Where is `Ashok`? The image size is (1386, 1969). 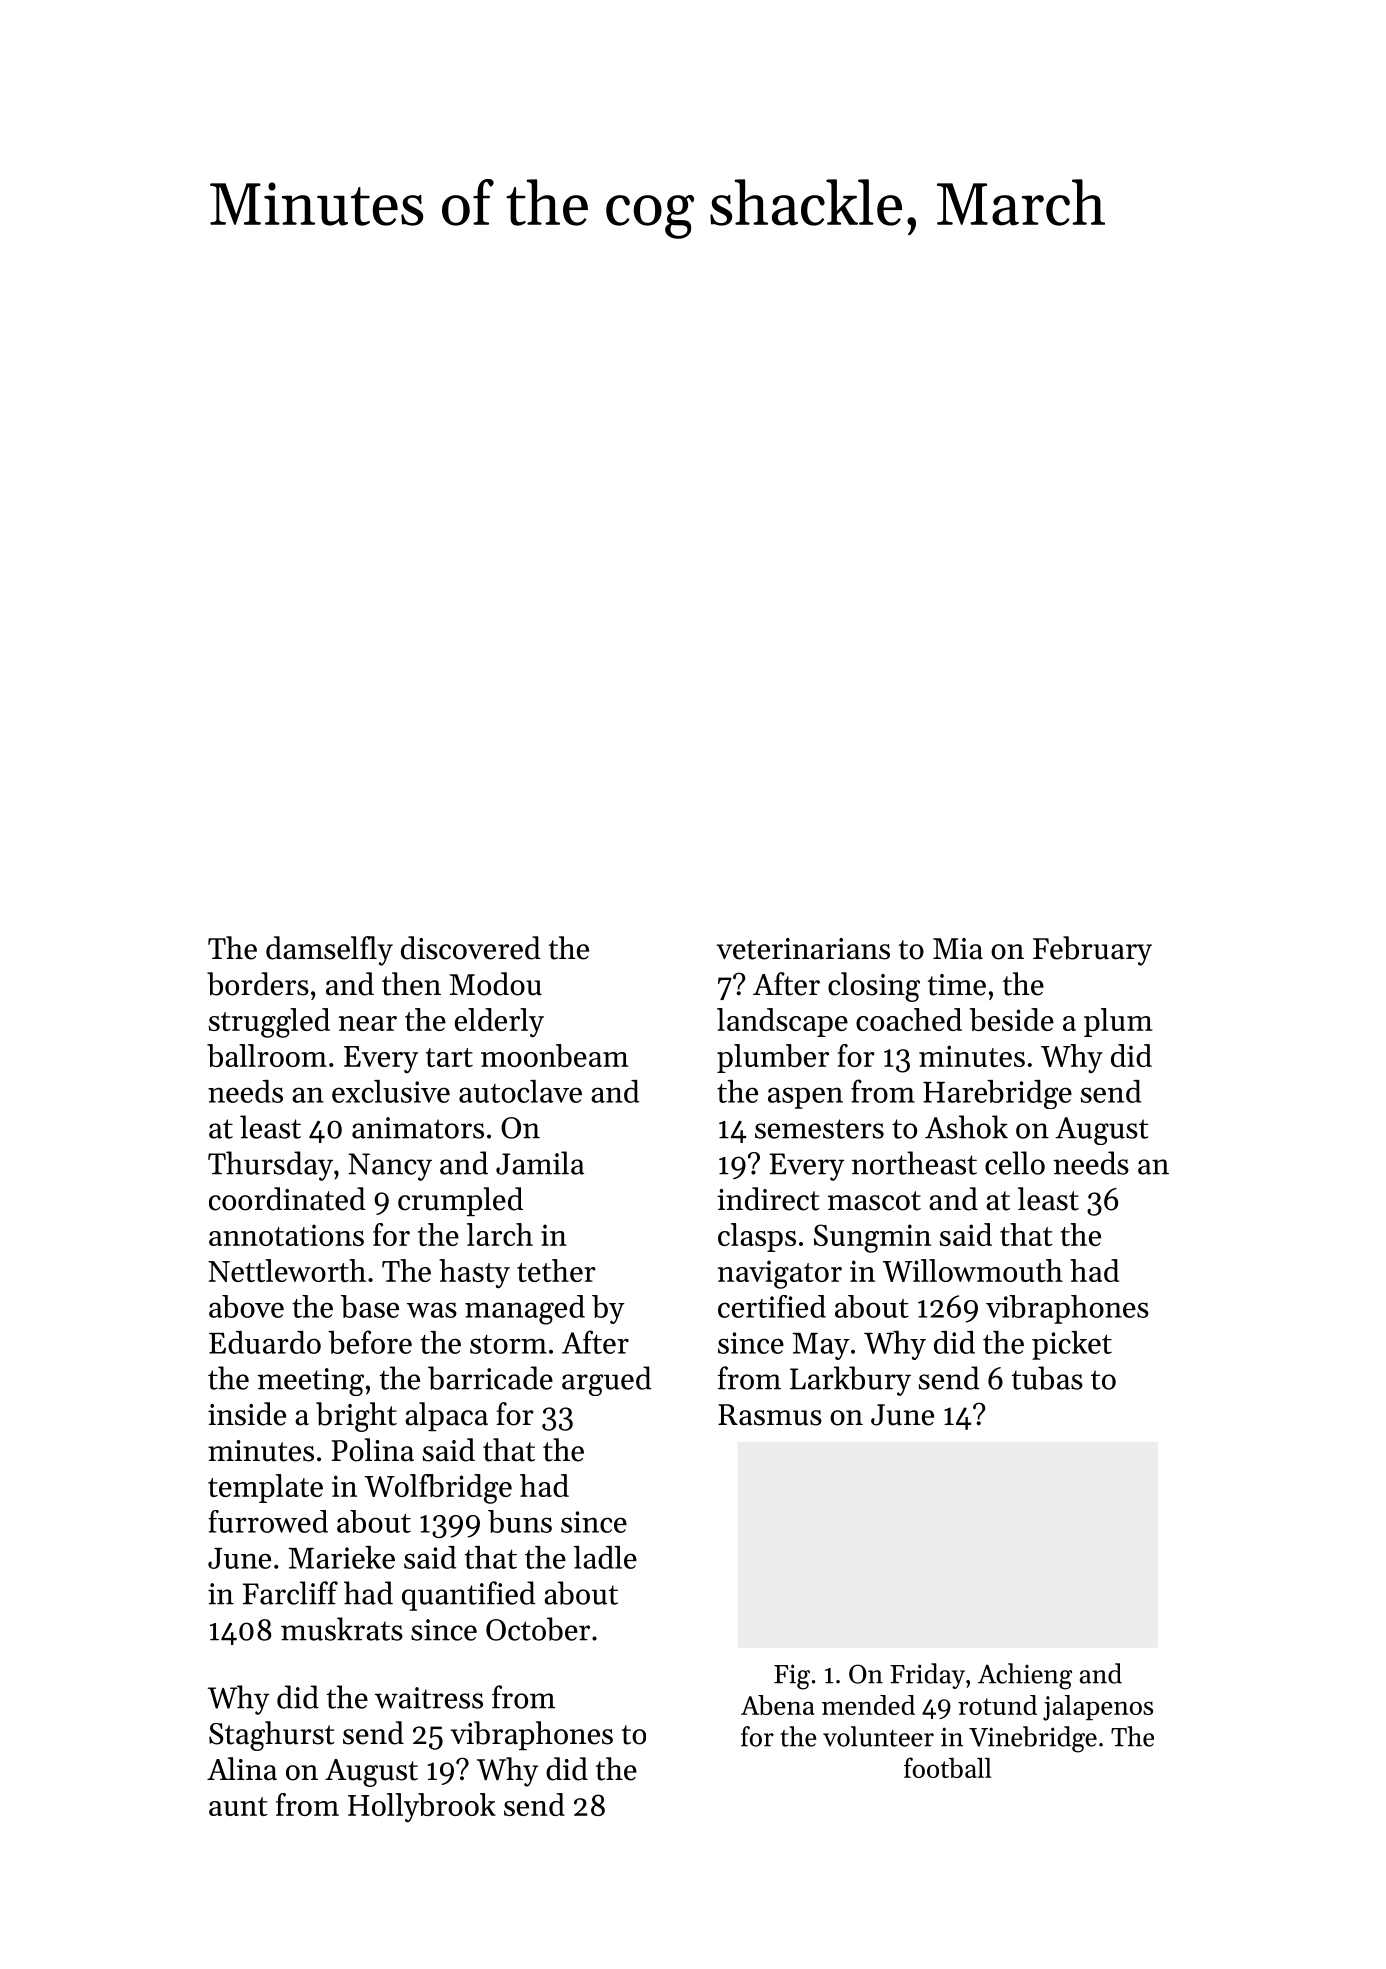
Ashok is located at coordinates (966, 1127).
